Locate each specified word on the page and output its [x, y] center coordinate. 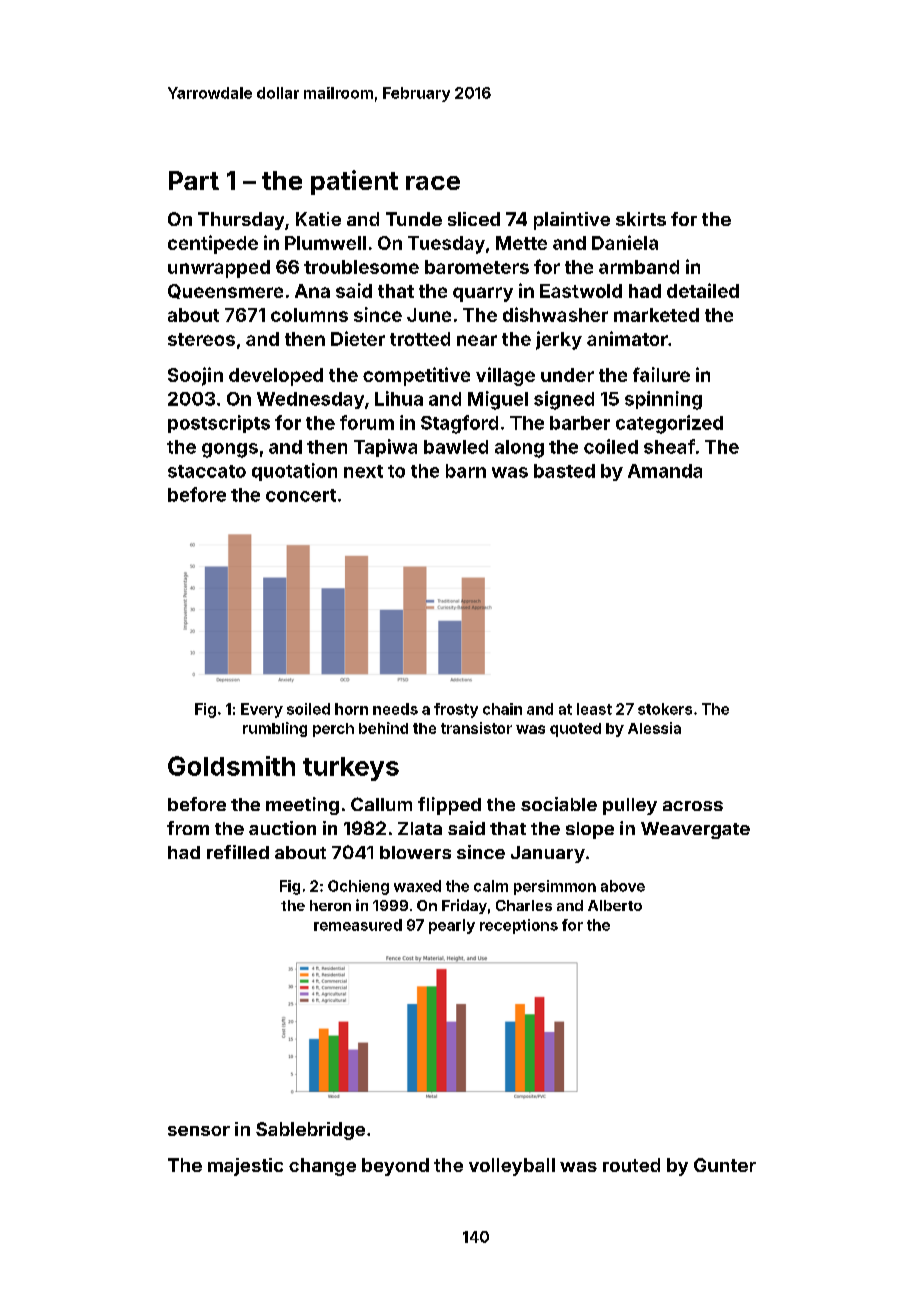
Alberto [615, 905]
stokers [665, 709]
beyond [395, 1167]
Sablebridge [310, 1131]
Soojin [195, 376]
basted [564, 471]
